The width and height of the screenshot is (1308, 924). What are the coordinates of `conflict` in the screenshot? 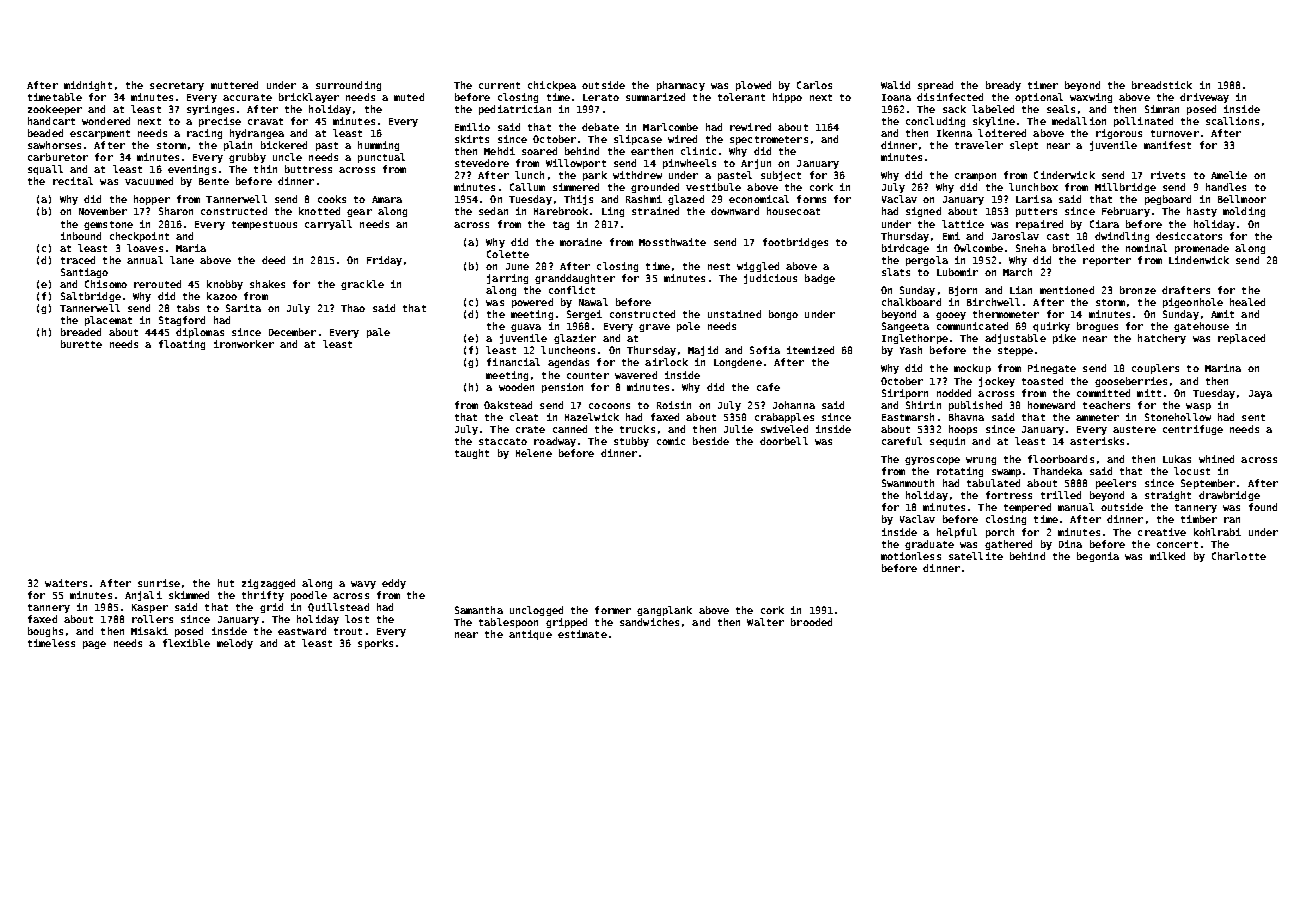 It's located at (572, 290).
